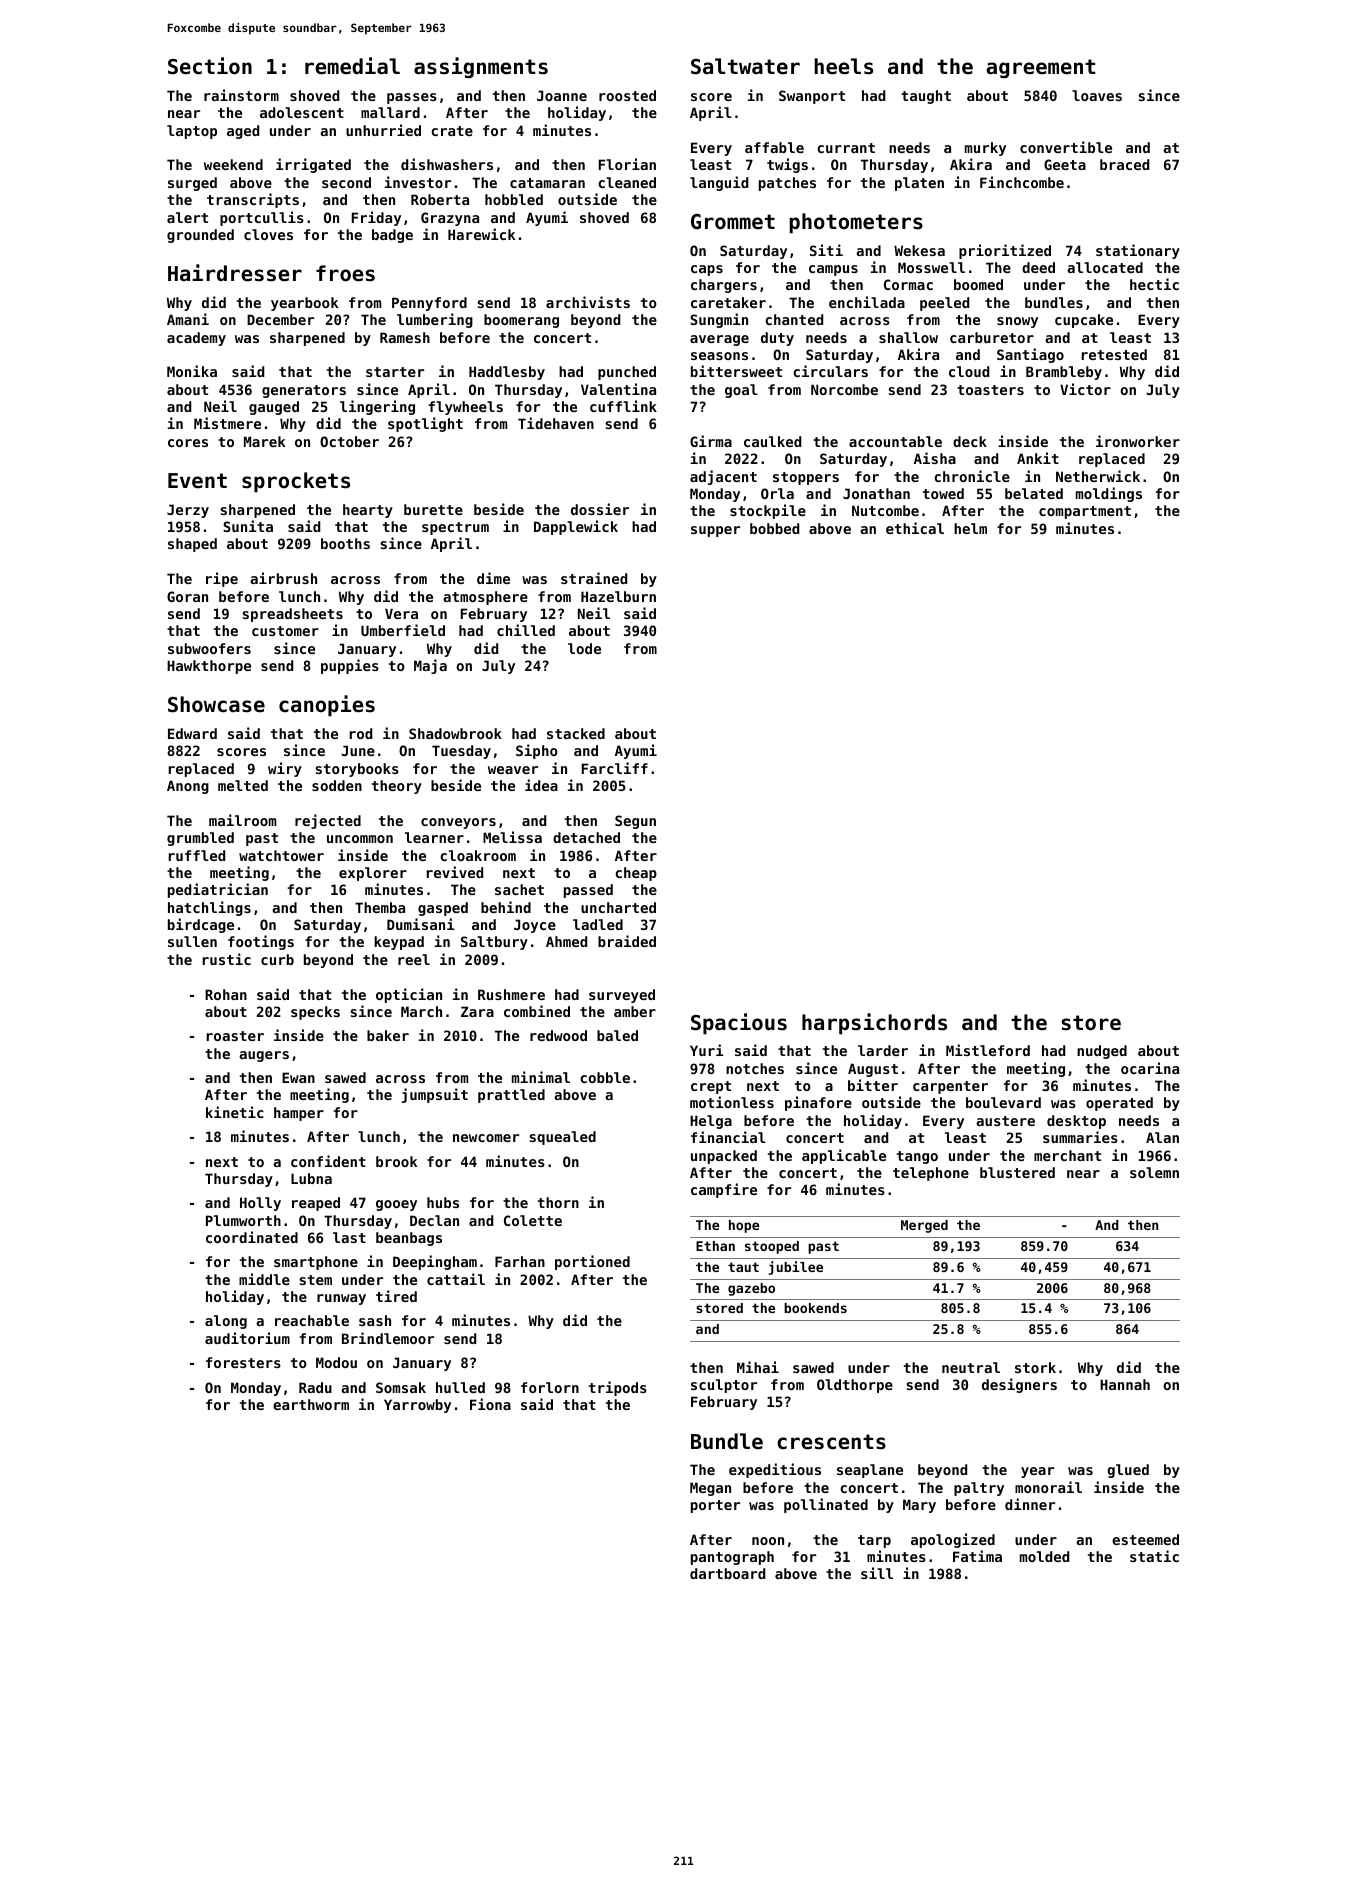 The image size is (1347, 1904). Describe the element at coordinates (874, 1024) in the screenshot. I see `harpsichords` at that location.
